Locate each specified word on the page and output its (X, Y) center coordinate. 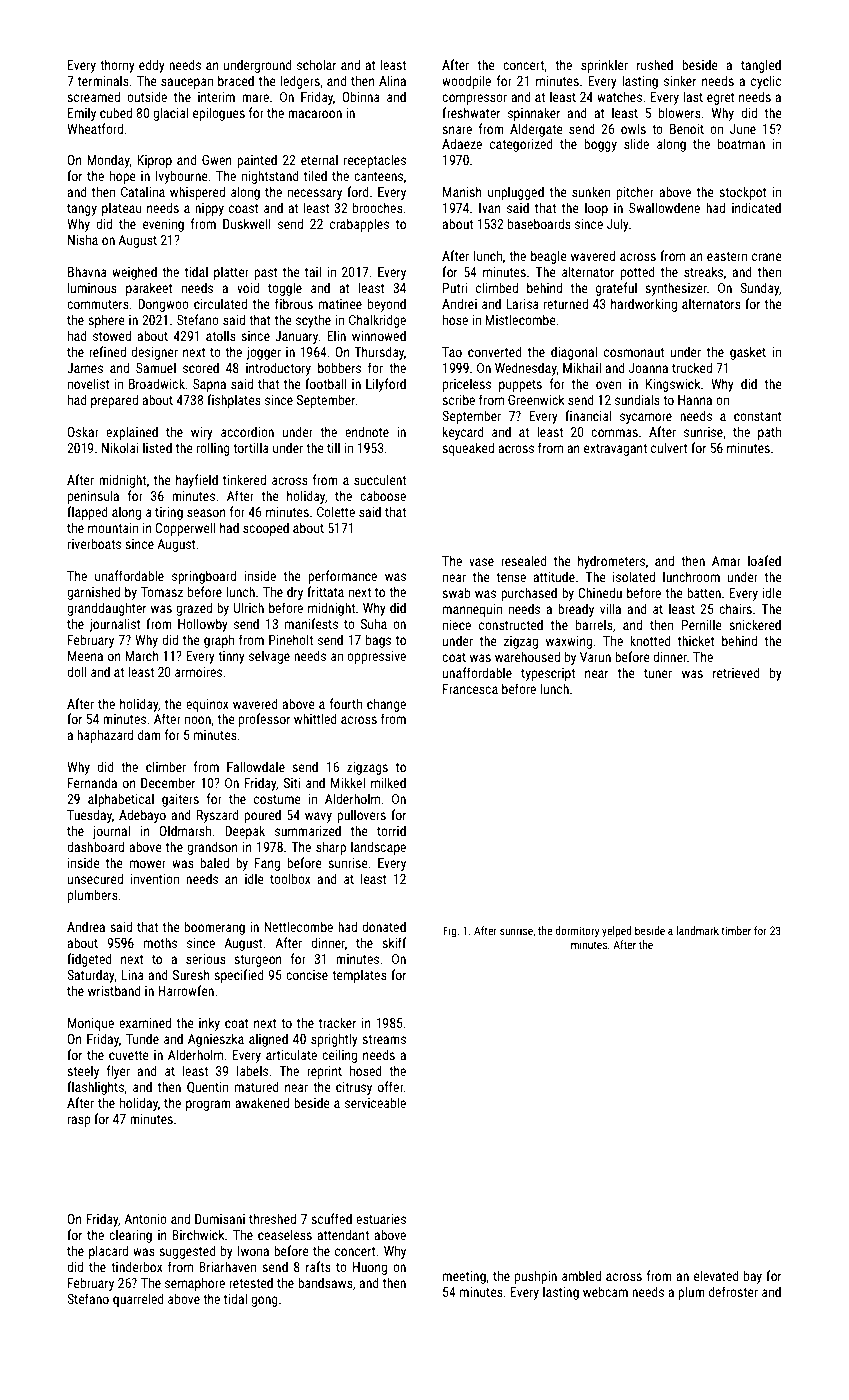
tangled (761, 66)
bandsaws (325, 1282)
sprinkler (604, 66)
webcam (605, 1291)
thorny (117, 66)
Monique (91, 1024)
